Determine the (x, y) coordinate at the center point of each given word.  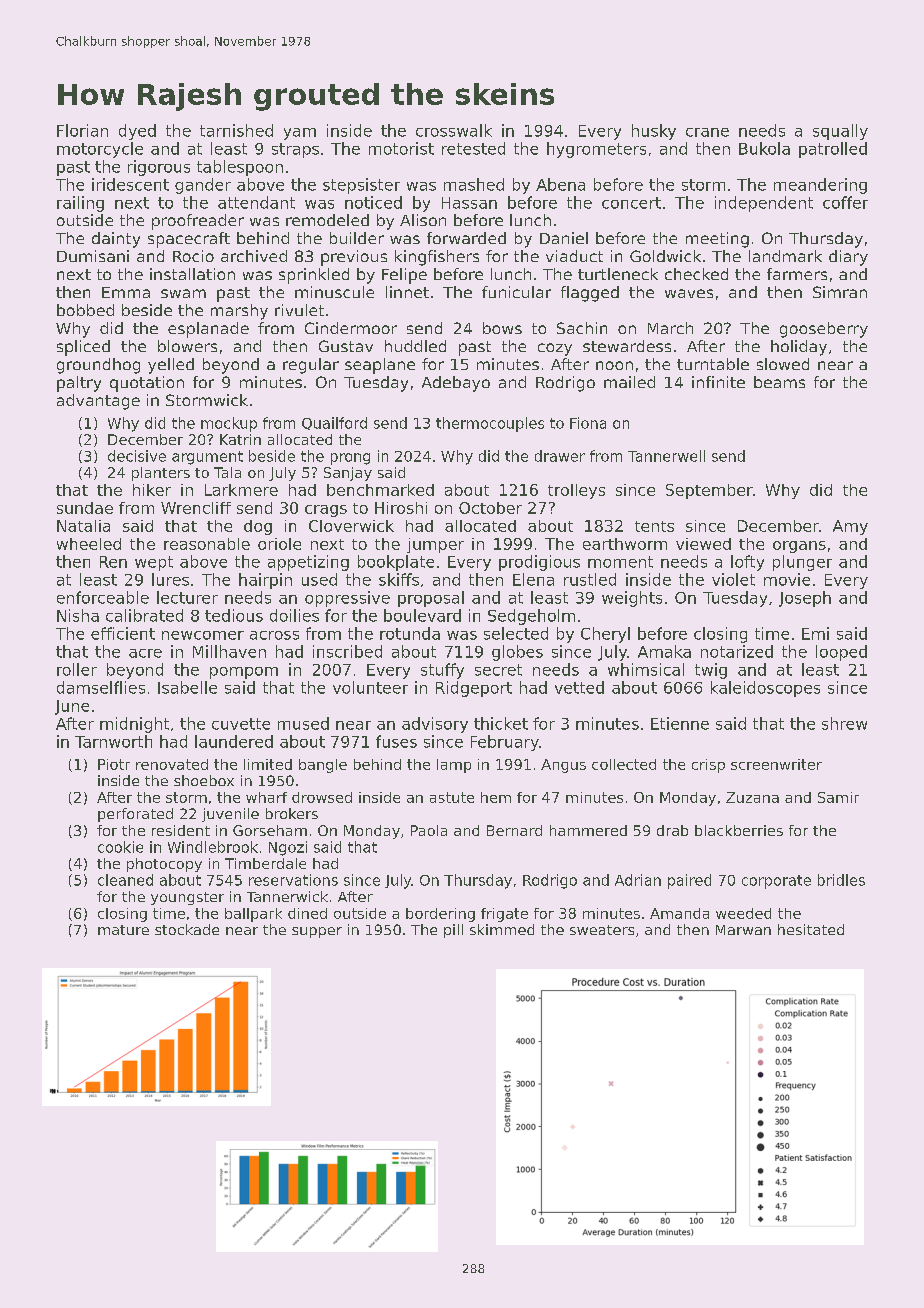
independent (764, 204)
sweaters (602, 930)
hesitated (811, 929)
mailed (629, 382)
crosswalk (454, 130)
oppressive (347, 599)
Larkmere (241, 490)
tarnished (236, 130)
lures (170, 579)
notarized (737, 651)
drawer (560, 456)
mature (123, 930)
